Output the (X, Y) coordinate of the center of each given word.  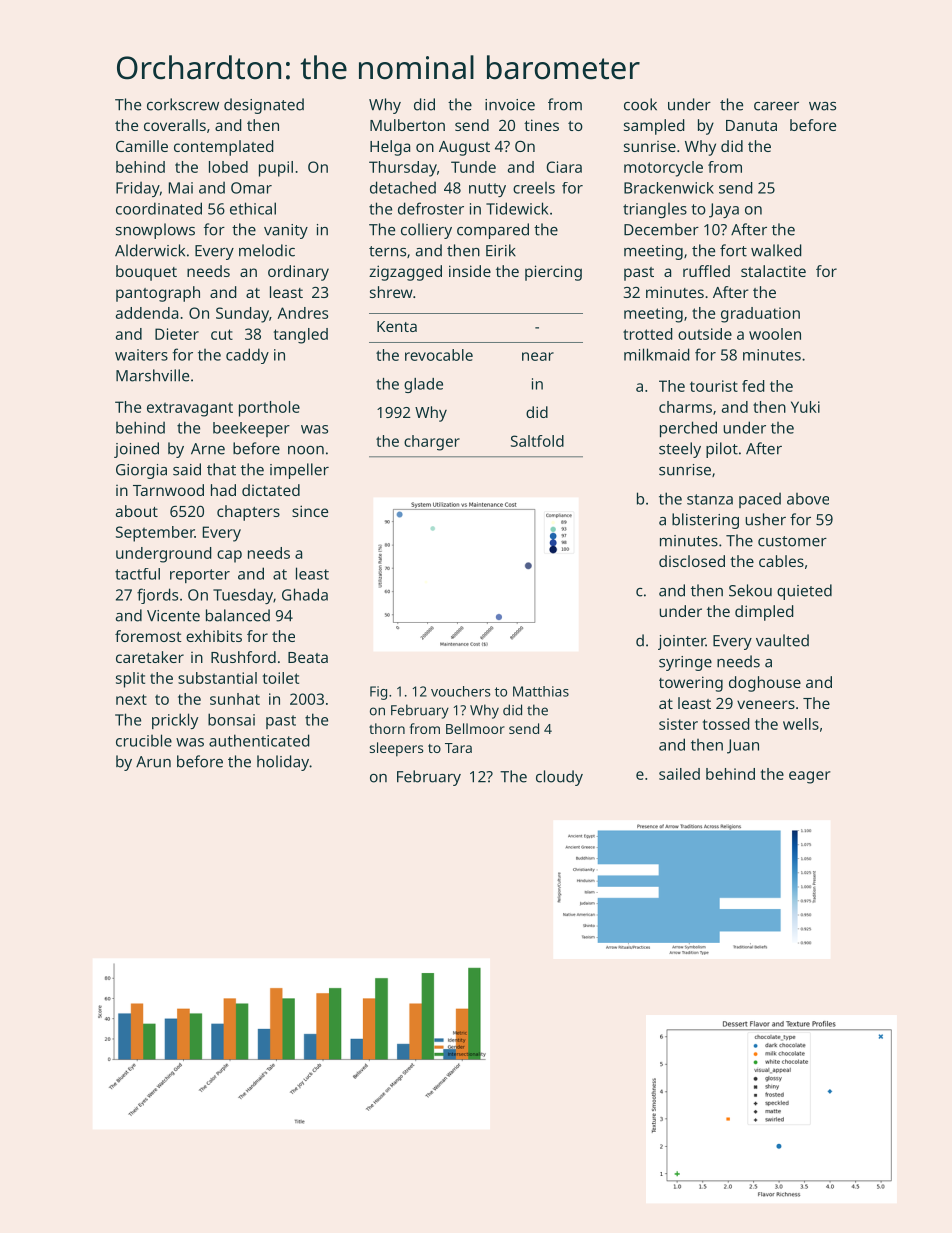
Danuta (751, 125)
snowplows (155, 231)
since (310, 511)
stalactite (773, 271)
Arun (153, 762)
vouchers (461, 691)
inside (470, 271)
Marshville (152, 375)
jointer (682, 642)
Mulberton (407, 125)
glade (423, 385)
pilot (722, 450)
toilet (281, 678)
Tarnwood (168, 490)
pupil (276, 169)
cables (781, 561)
